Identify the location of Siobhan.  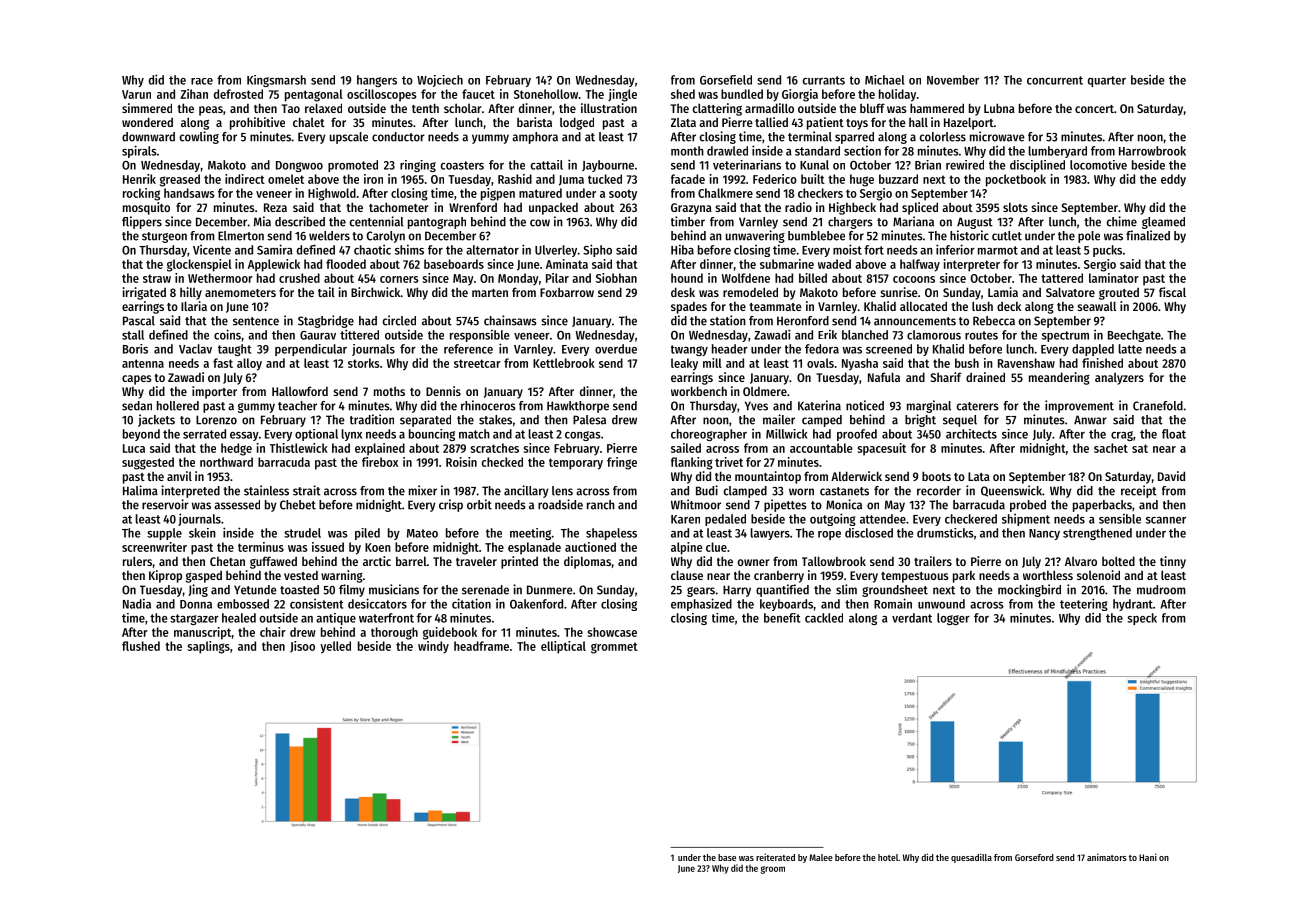
(616, 278).
